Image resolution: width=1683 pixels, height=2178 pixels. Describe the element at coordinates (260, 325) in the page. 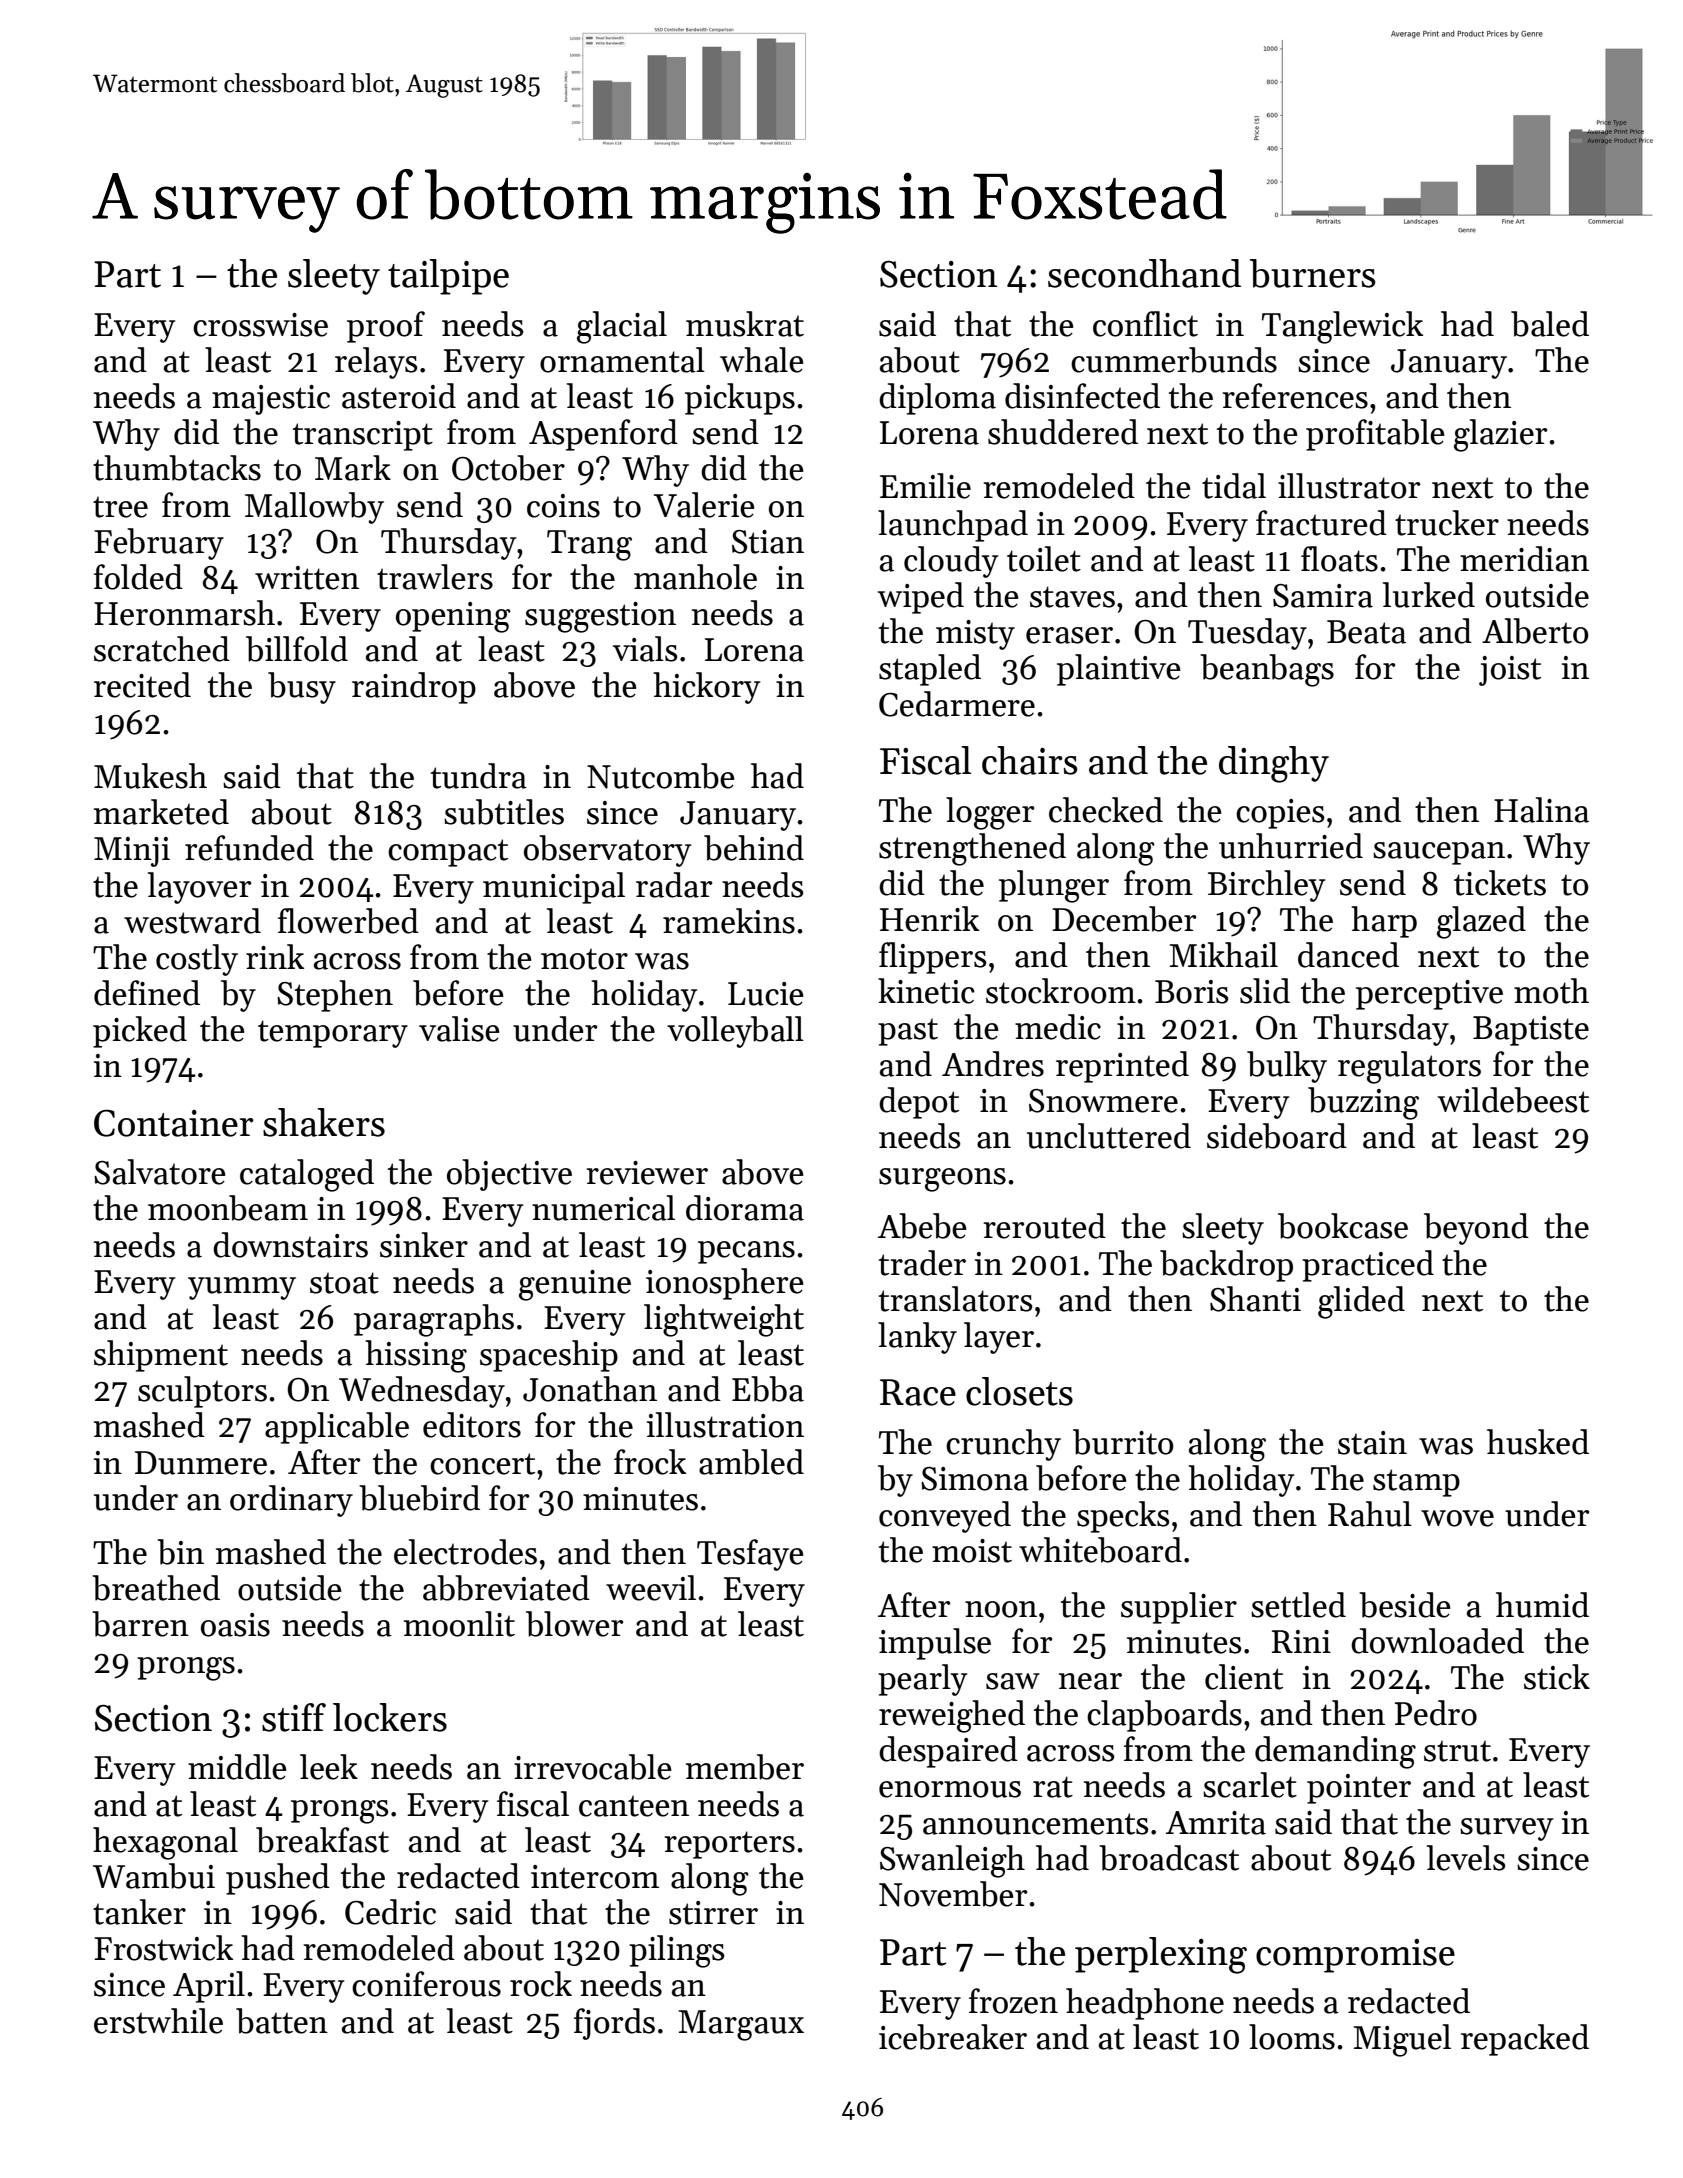

I see `crosswise` at that location.
